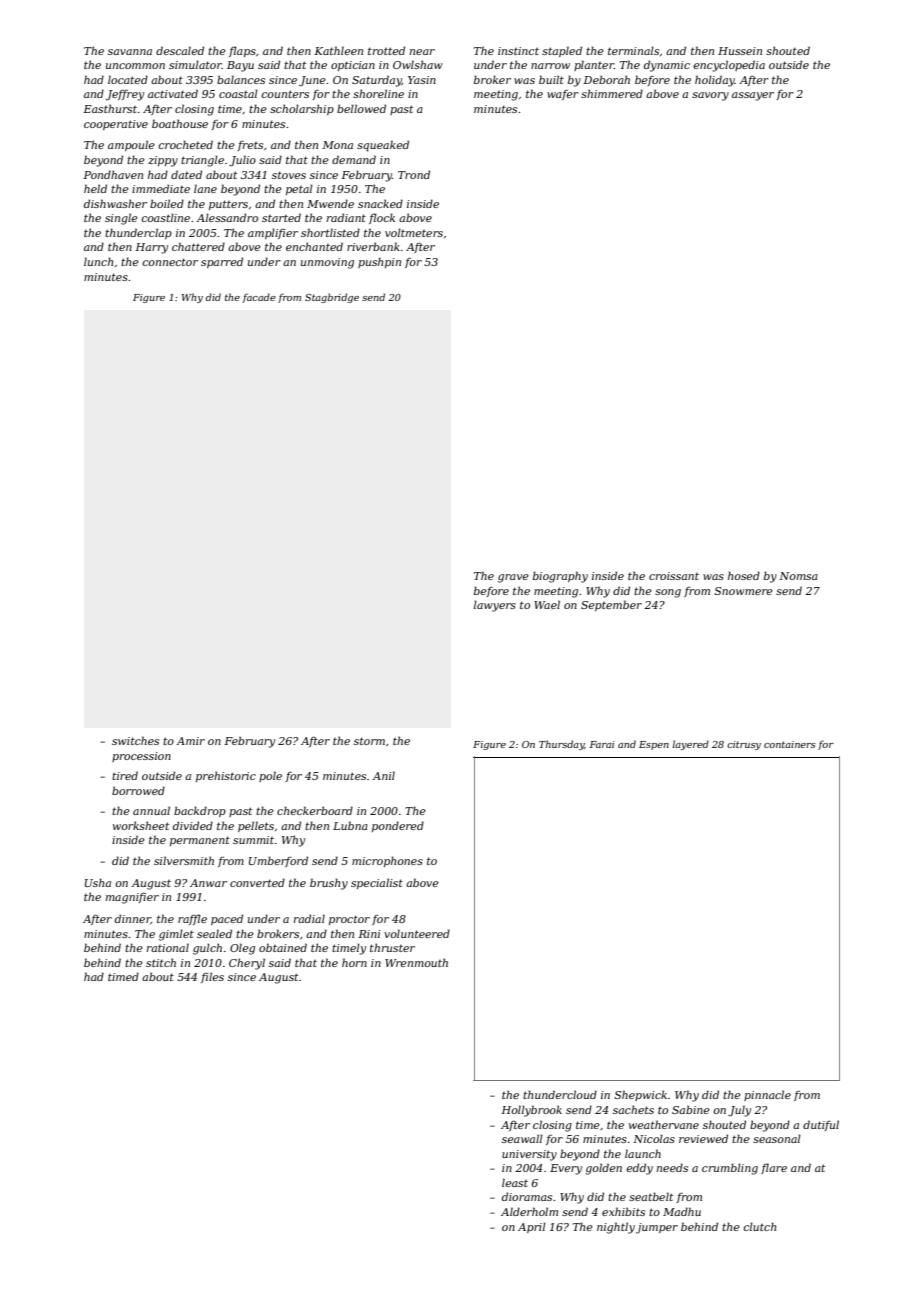 The image size is (924, 1308). I want to click on grave, so click(513, 578).
